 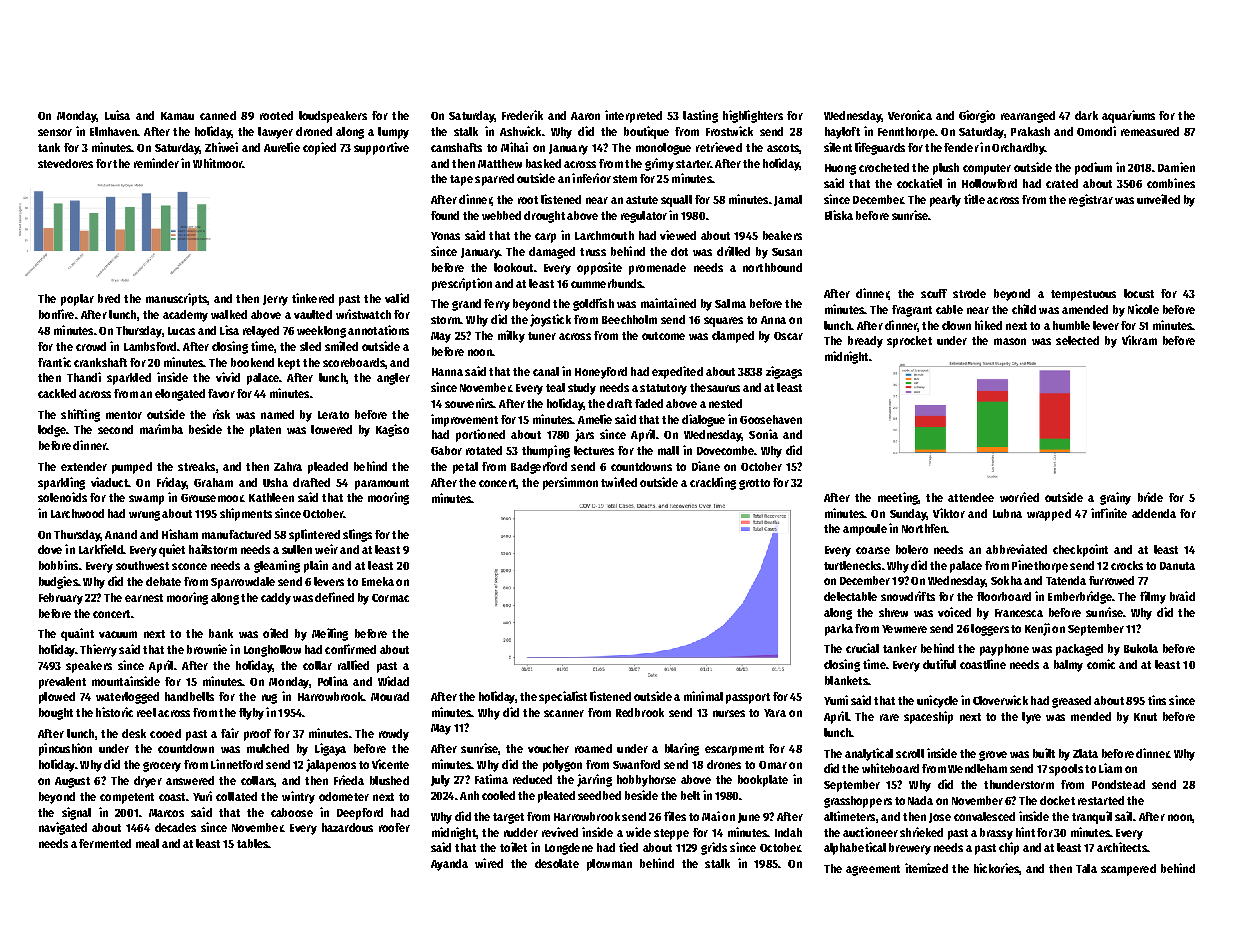 What do you see at coordinates (1019, 613) in the screenshot?
I see `Francesca` at bounding box center [1019, 613].
